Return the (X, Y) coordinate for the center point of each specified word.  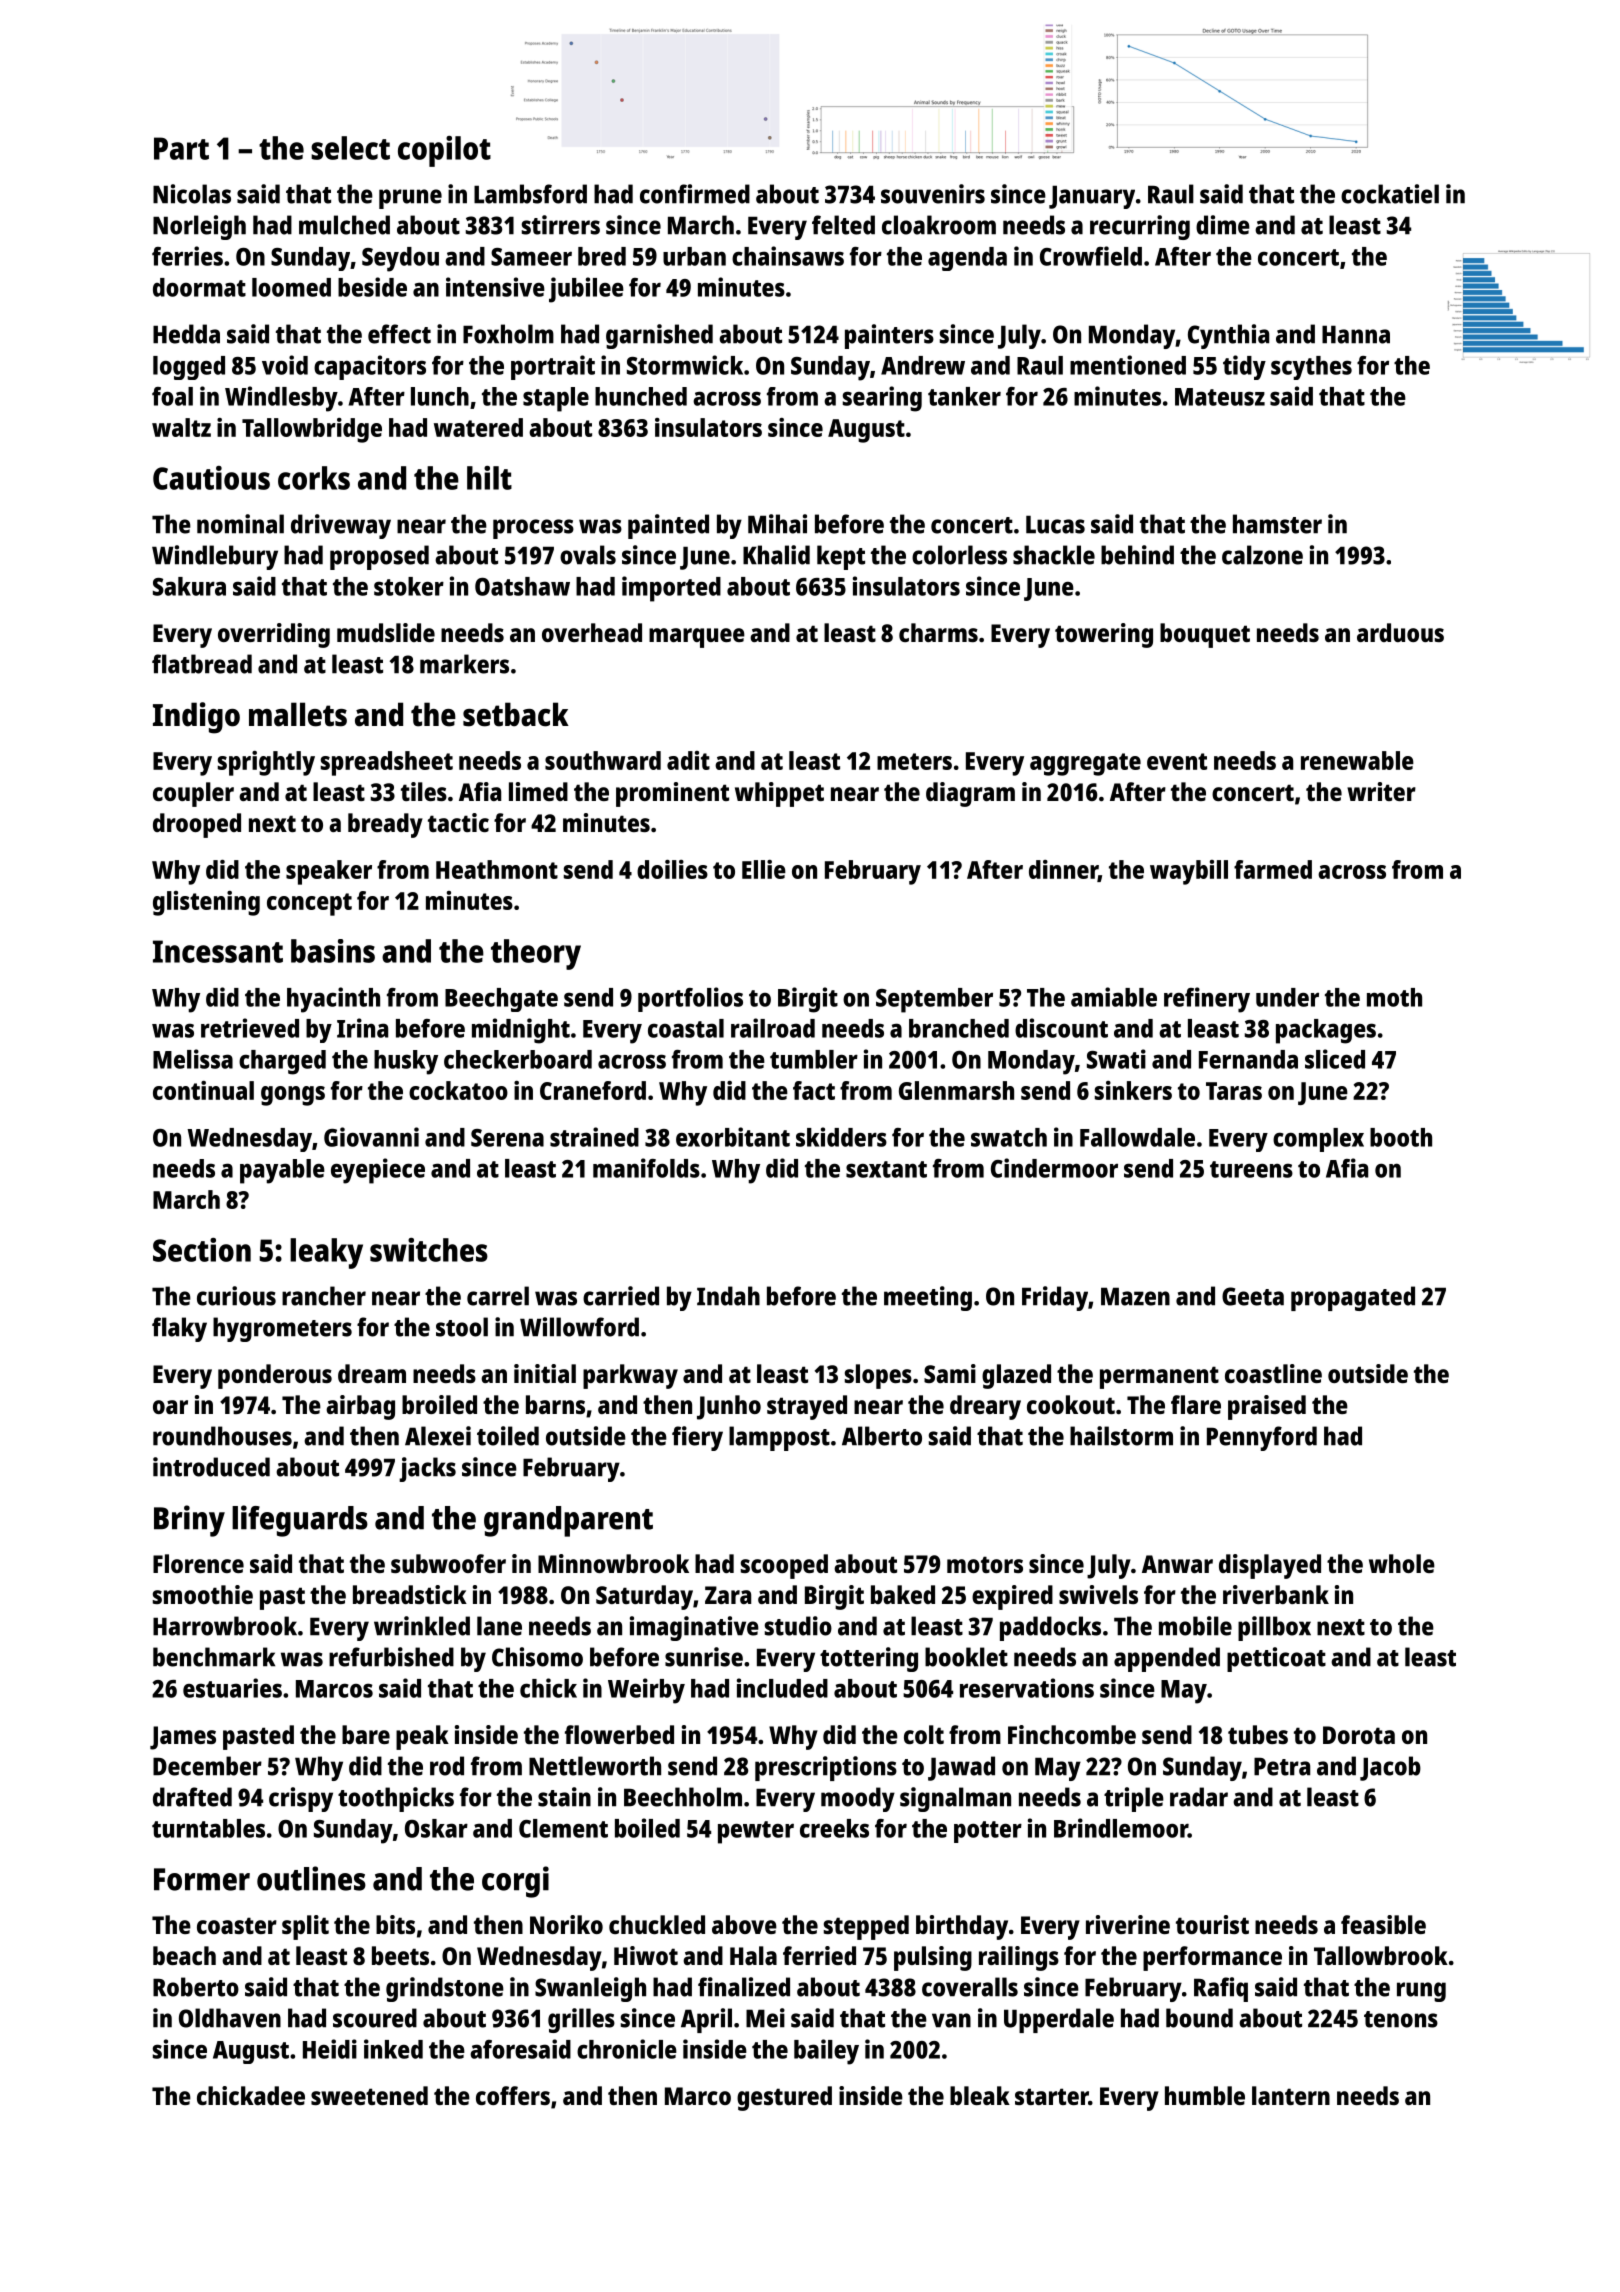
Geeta (1253, 1296)
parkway (630, 1376)
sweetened (369, 2095)
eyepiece (378, 1171)
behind (1137, 555)
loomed (291, 287)
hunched (641, 396)
